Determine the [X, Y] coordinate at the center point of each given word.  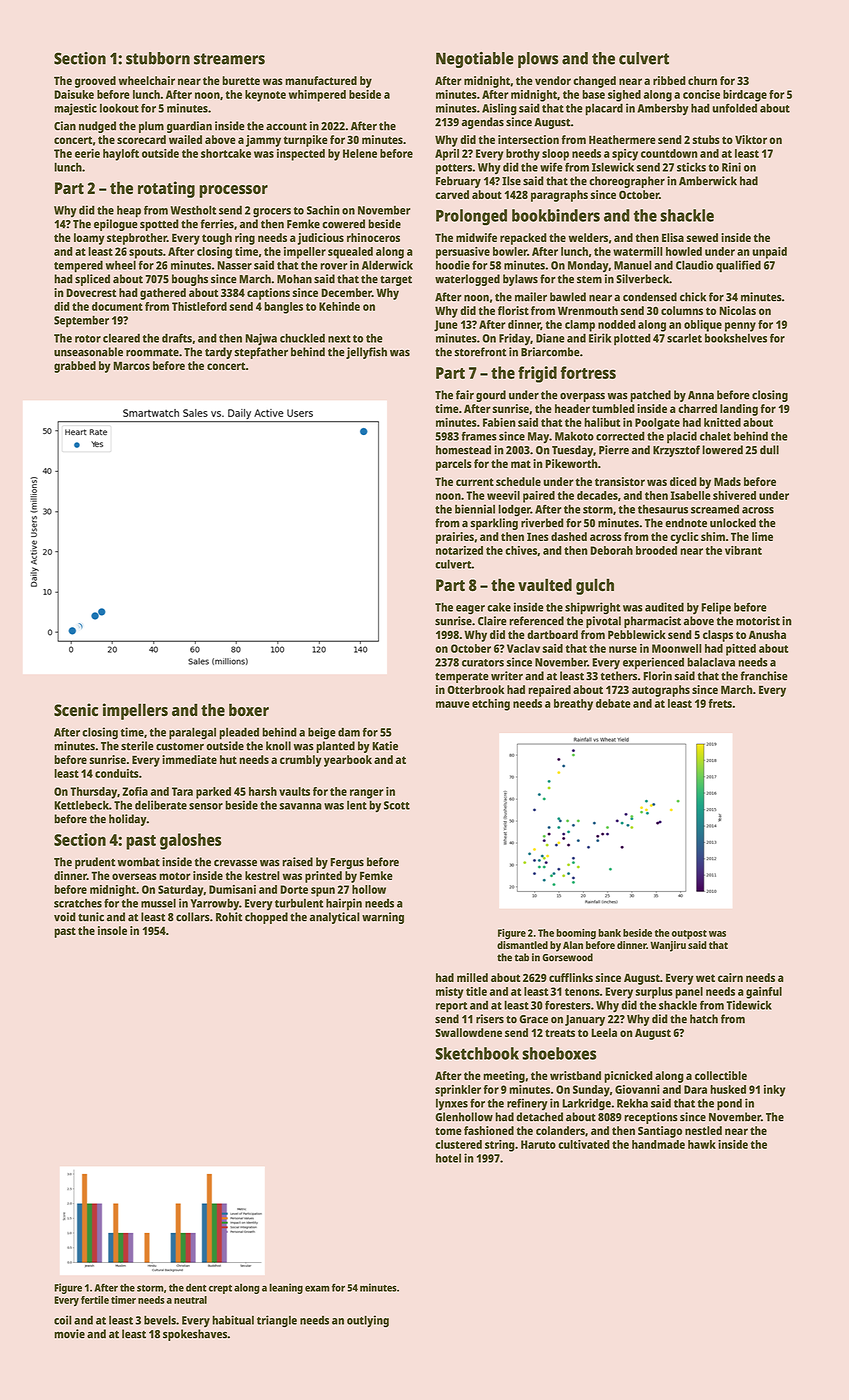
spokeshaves [195, 1335]
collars [192, 917]
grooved [95, 82]
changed [594, 82]
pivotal [603, 622]
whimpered [317, 96]
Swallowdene [468, 1032]
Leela [604, 1032]
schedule [518, 481]
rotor [88, 339]
